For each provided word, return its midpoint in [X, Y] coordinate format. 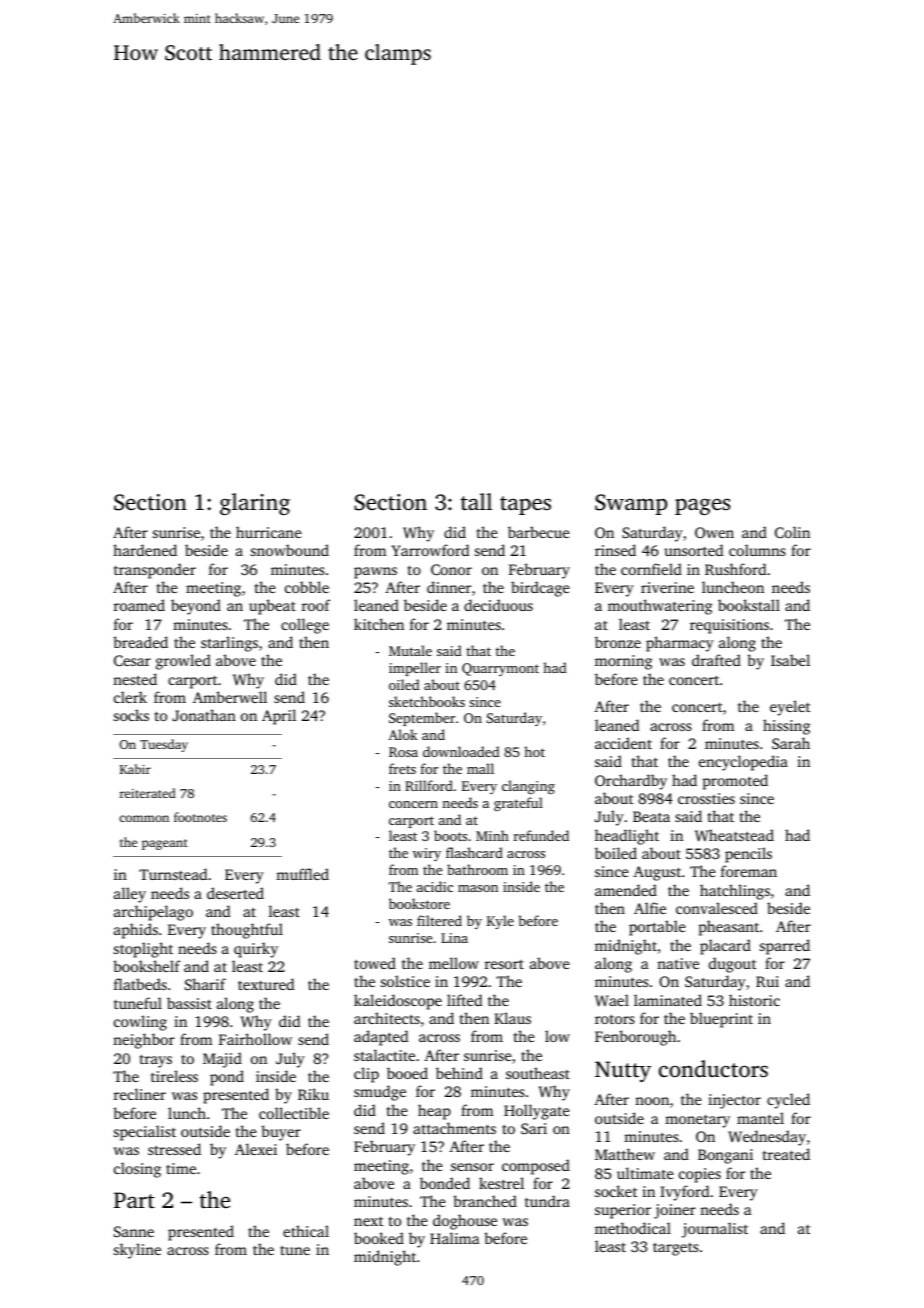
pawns [375, 573]
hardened [145, 550]
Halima [454, 1238]
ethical [306, 1231]
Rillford [429, 785]
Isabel [790, 660]
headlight [627, 837]
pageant [165, 844]
